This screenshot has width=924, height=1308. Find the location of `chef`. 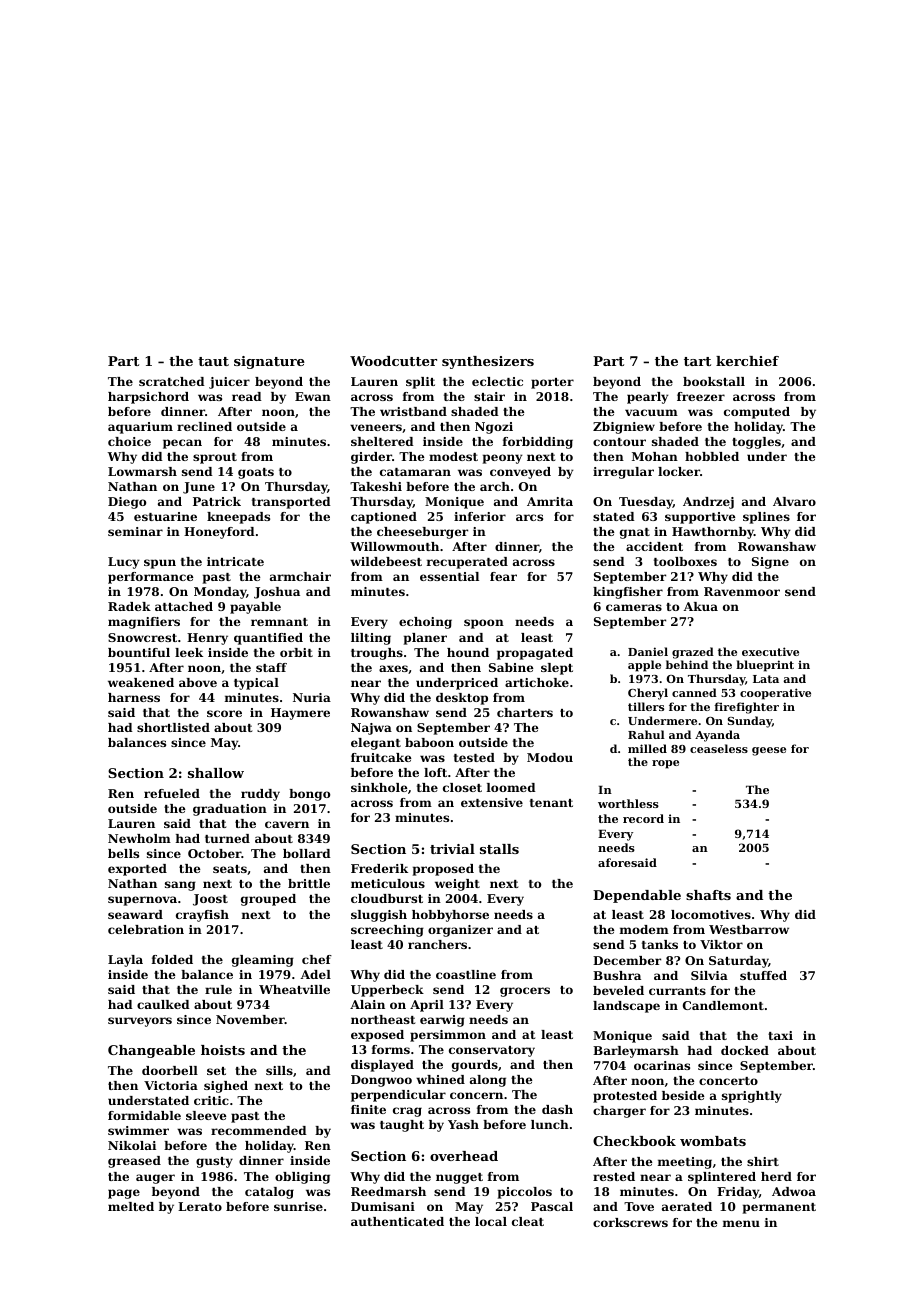

chef is located at coordinates (317, 959).
